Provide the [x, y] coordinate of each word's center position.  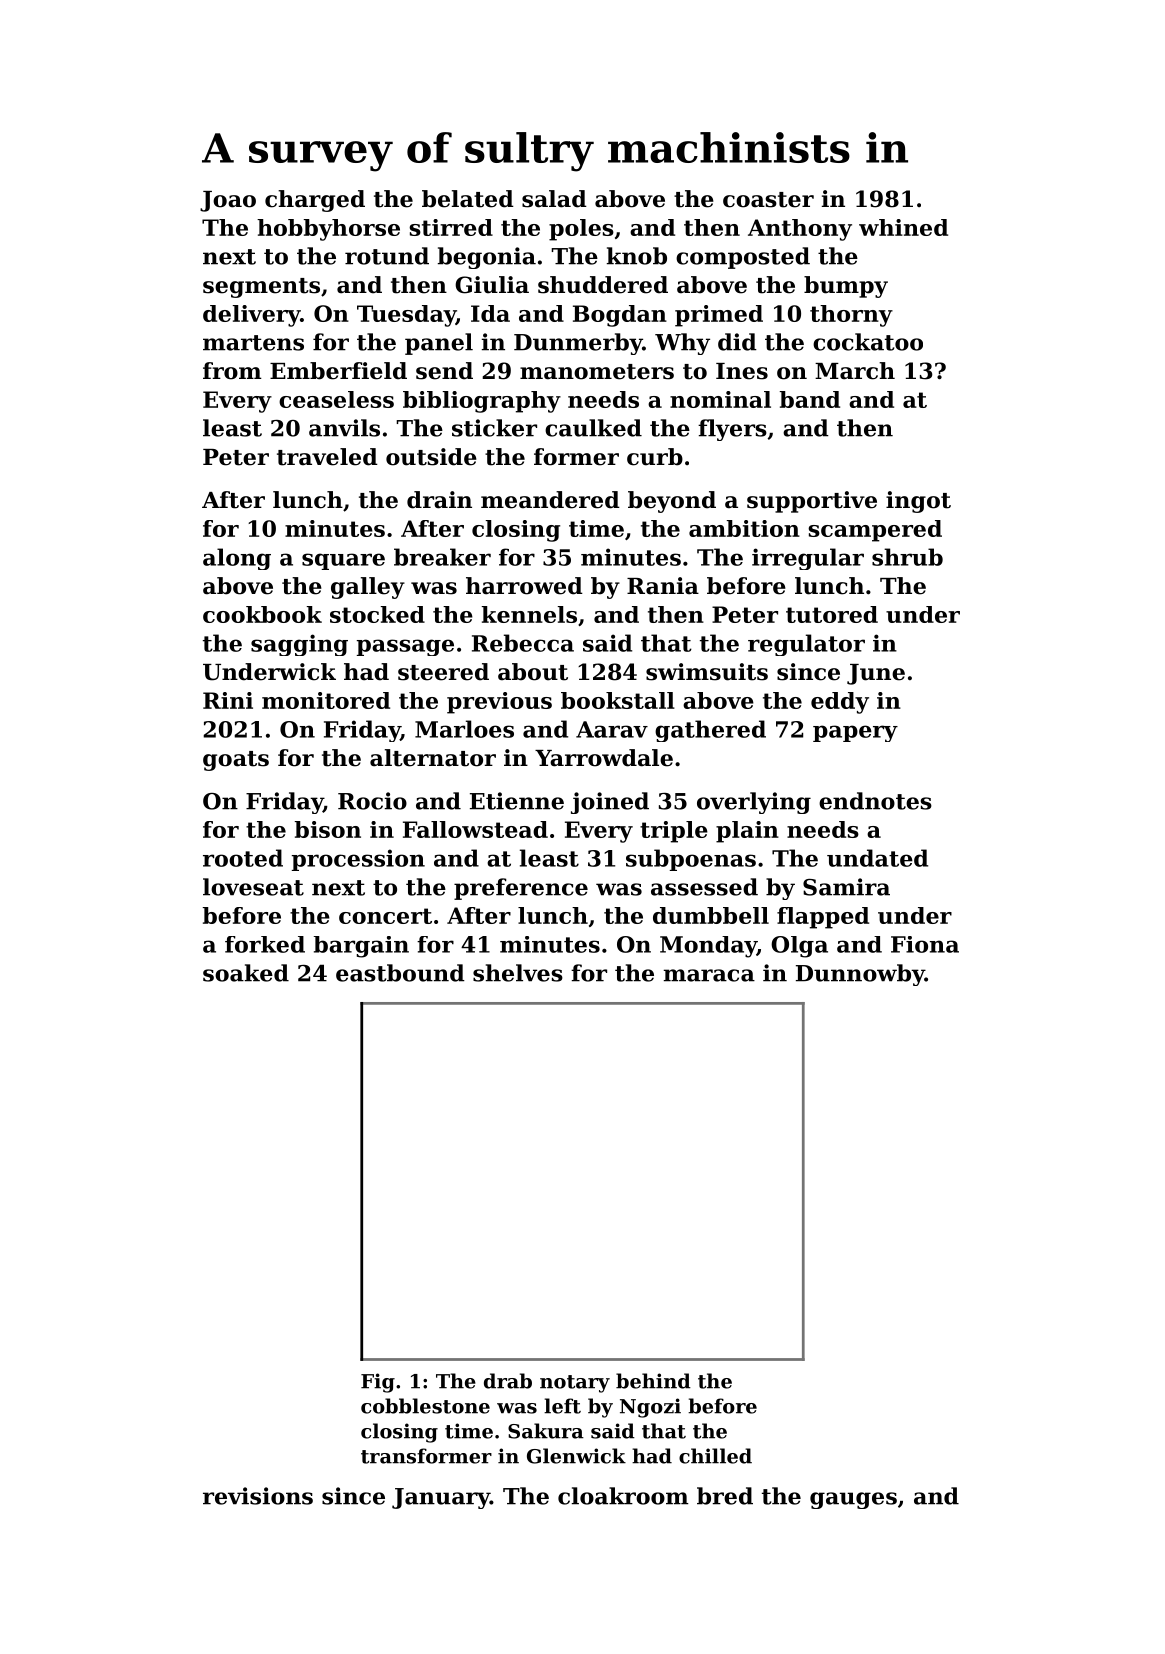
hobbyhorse [328, 230]
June [876, 674]
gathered [710, 731]
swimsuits [707, 672]
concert [385, 916]
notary [575, 1384]
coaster [768, 200]
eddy [840, 703]
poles [581, 230]
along [237, 559]
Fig [378, 1383]
